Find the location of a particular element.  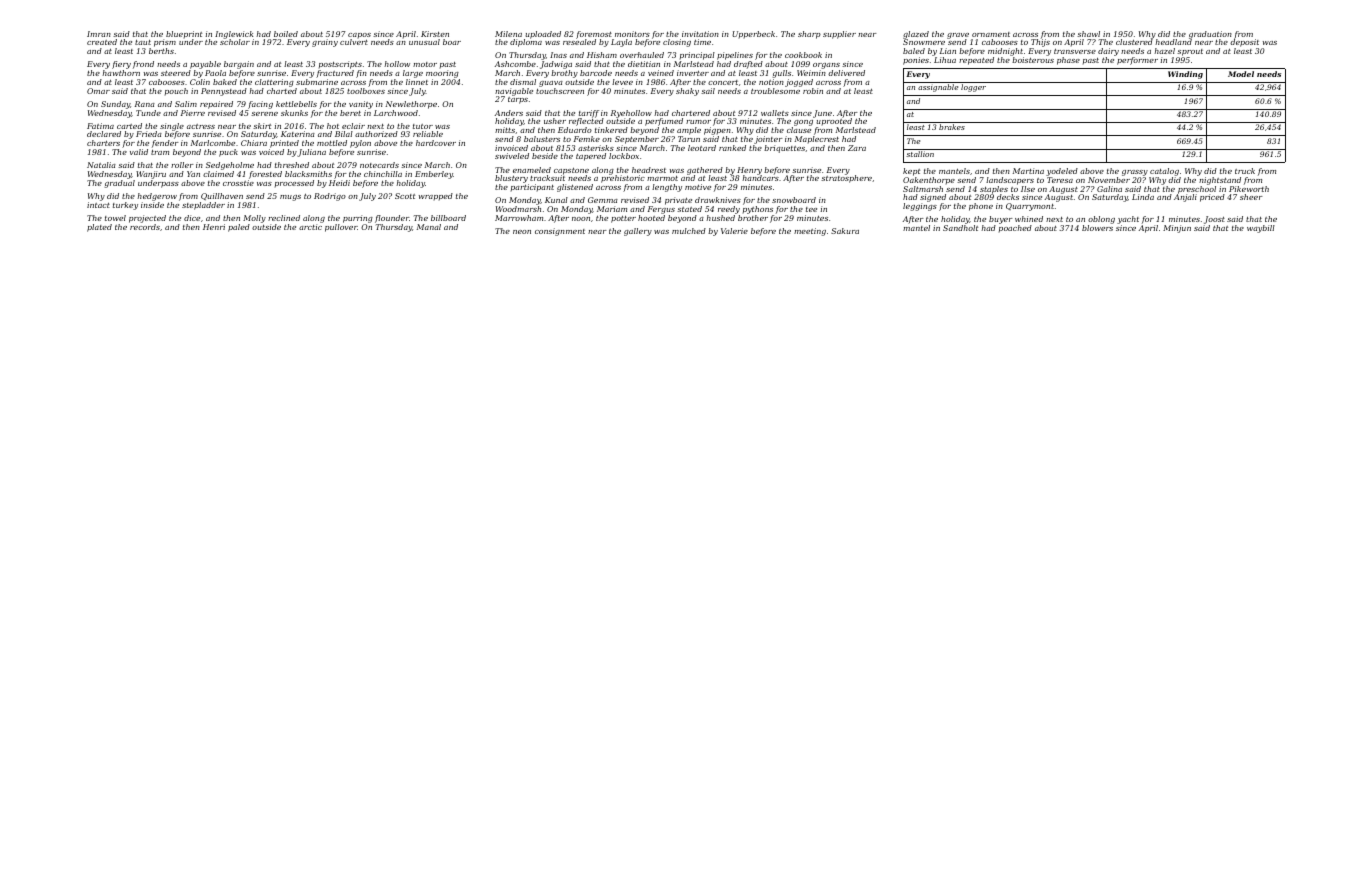

berths is located at coordinates (161, 51).
